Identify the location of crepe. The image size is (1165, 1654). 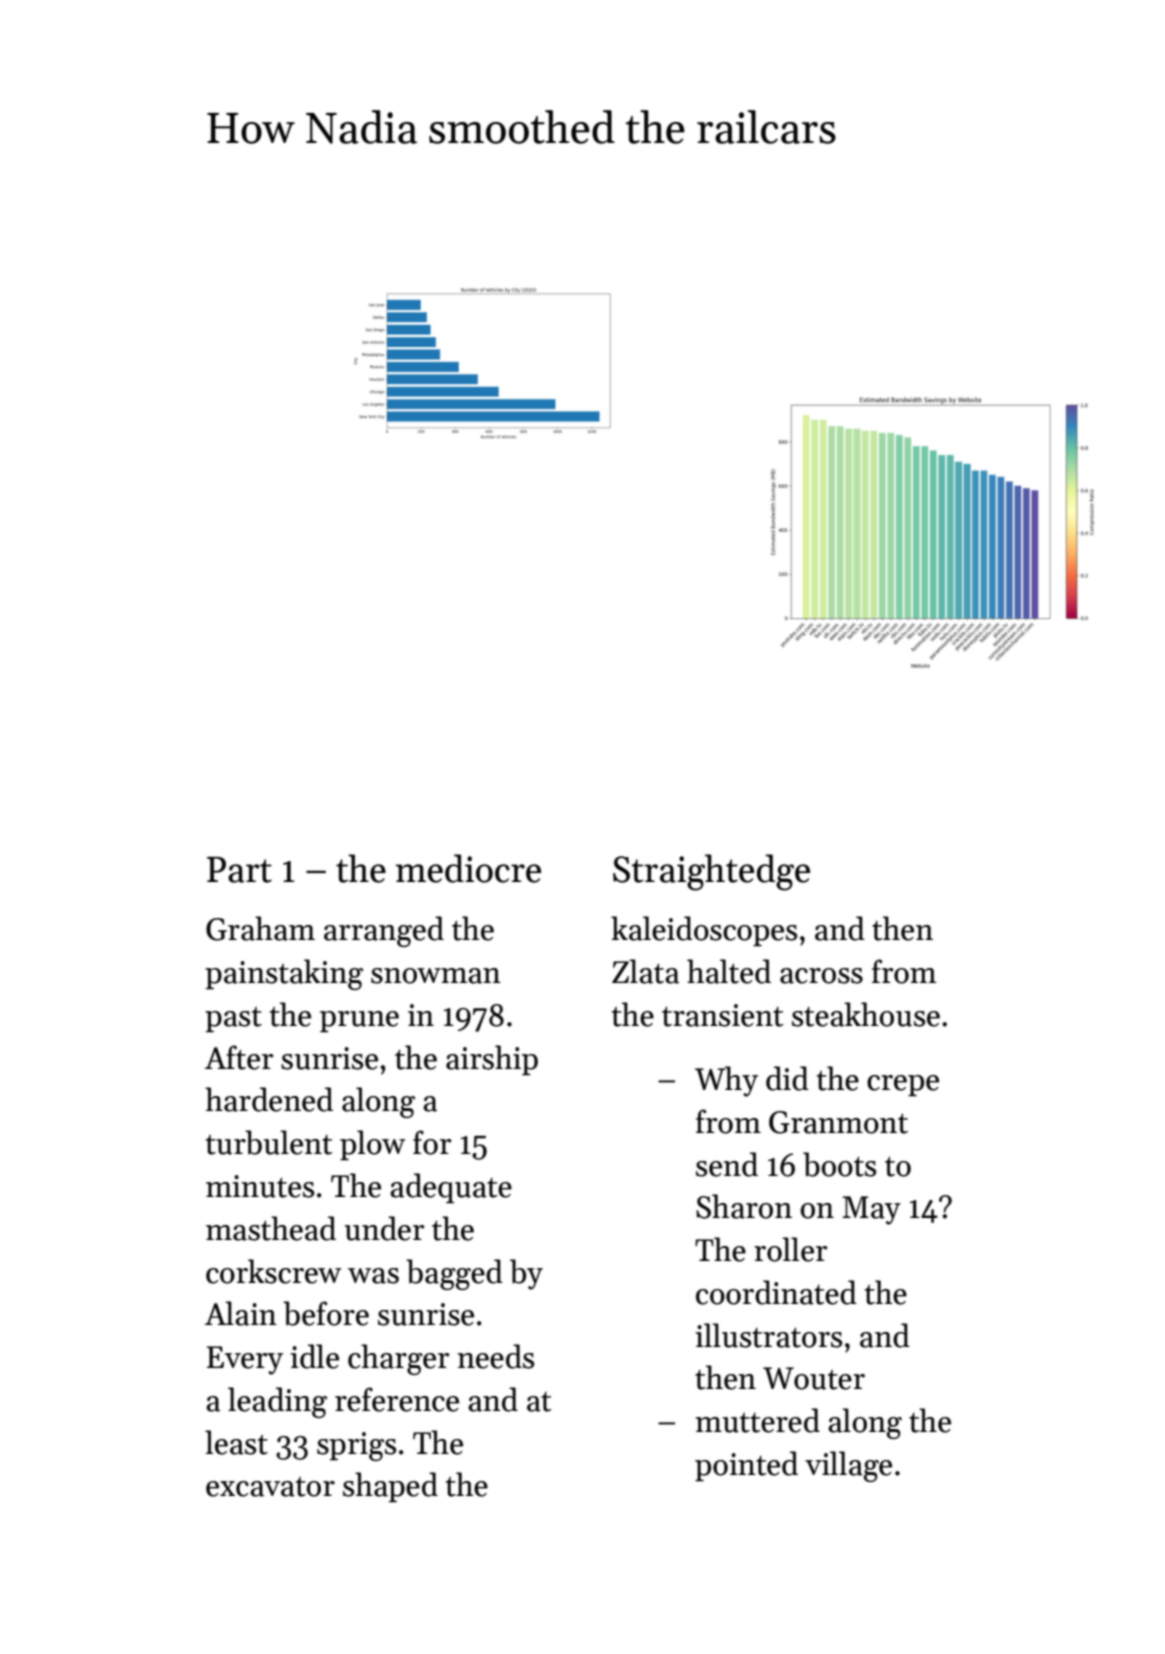
(903, 1085).
